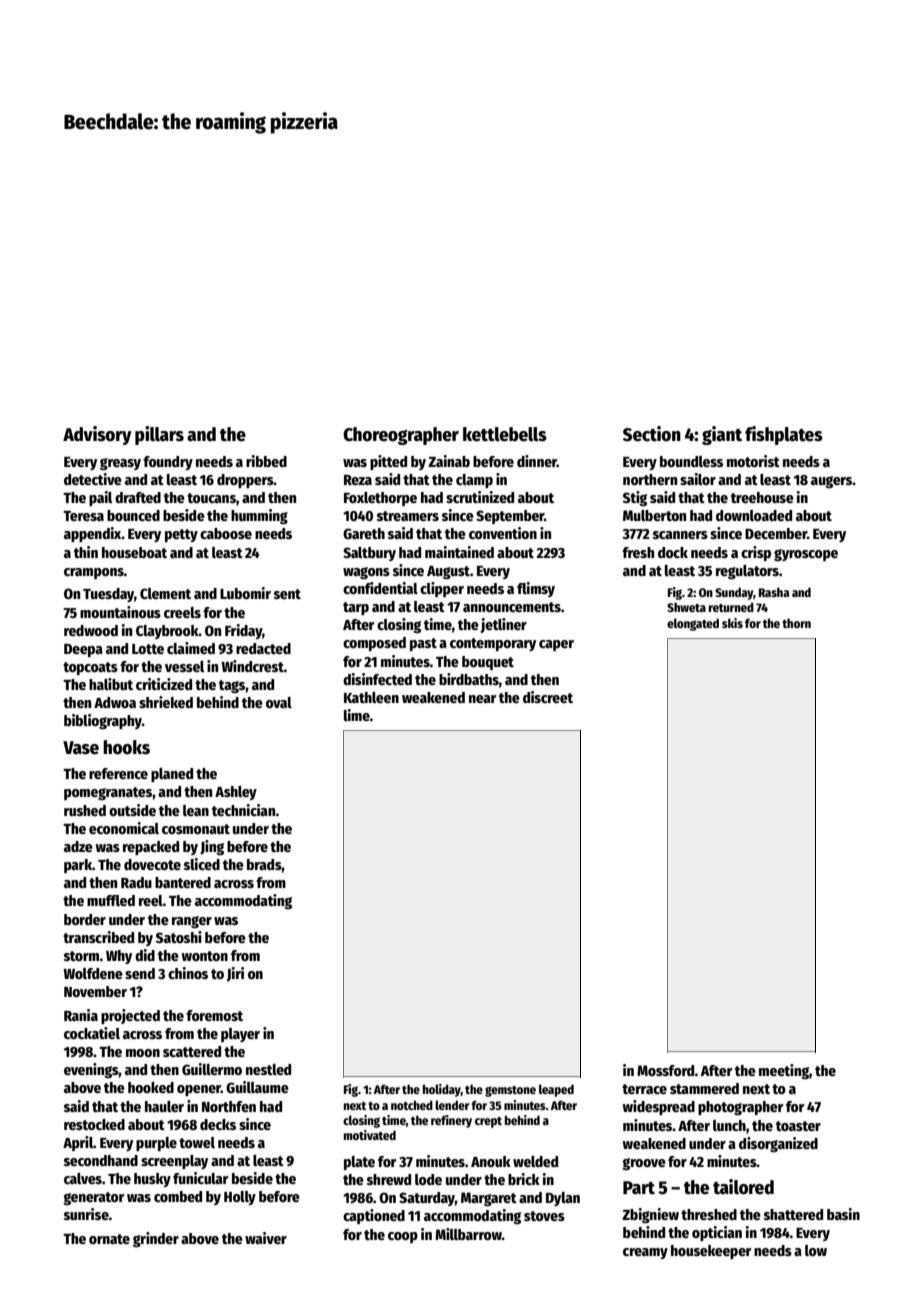 This page has height=1308, width=924. I want to click on creamy, so click(645, 1253).
